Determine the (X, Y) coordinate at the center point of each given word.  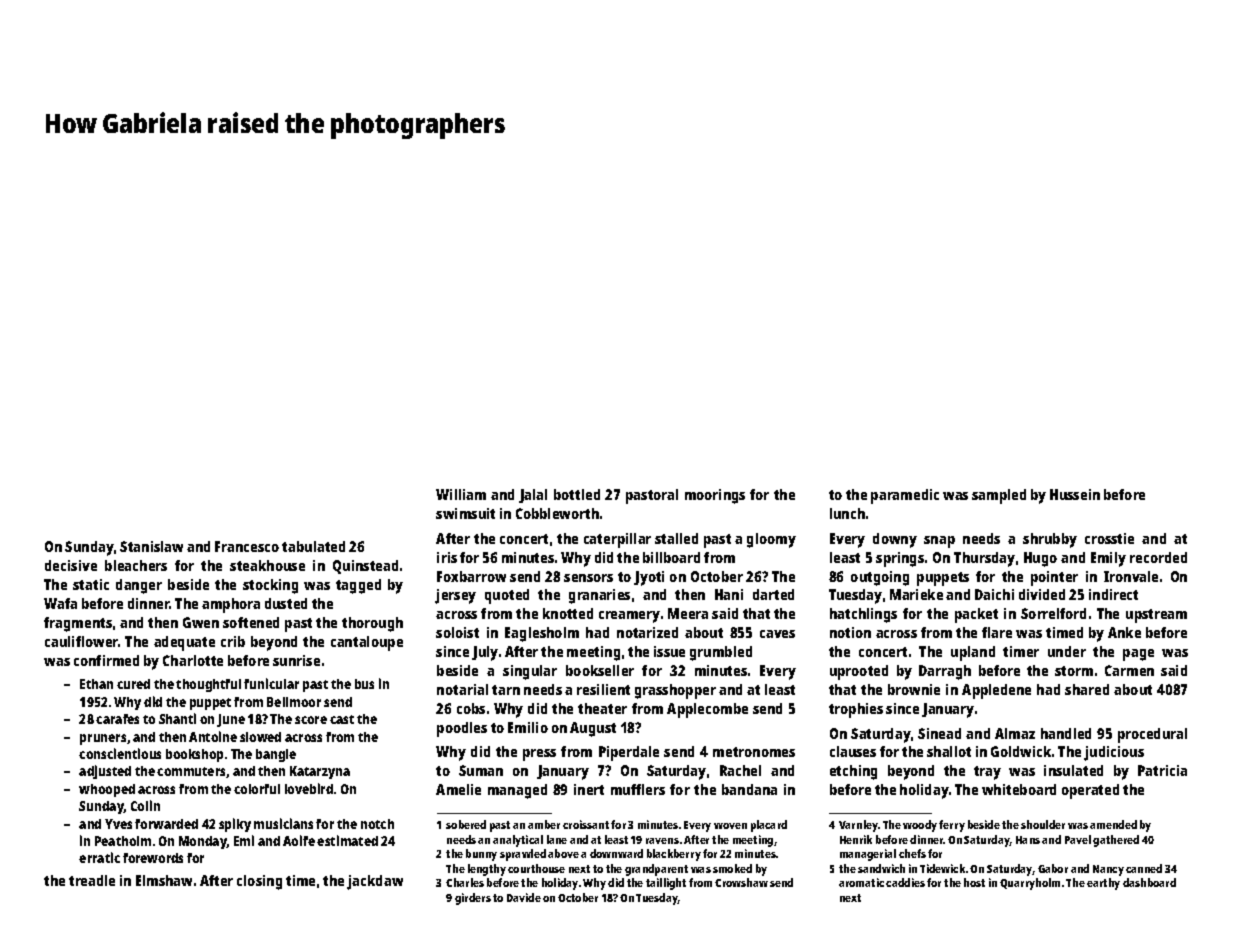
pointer (1054, 578)
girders (473, 899)
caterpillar (617, 540)
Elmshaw (164, 880)
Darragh (945, 672)
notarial (462, 689)
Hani (729, 594)
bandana (749, 789)
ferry (952, 826)
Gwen (201, 622)
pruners (103, 739)
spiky (235, 825)
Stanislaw (151, 546)
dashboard (1149, 882)
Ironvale (1131, 576)
